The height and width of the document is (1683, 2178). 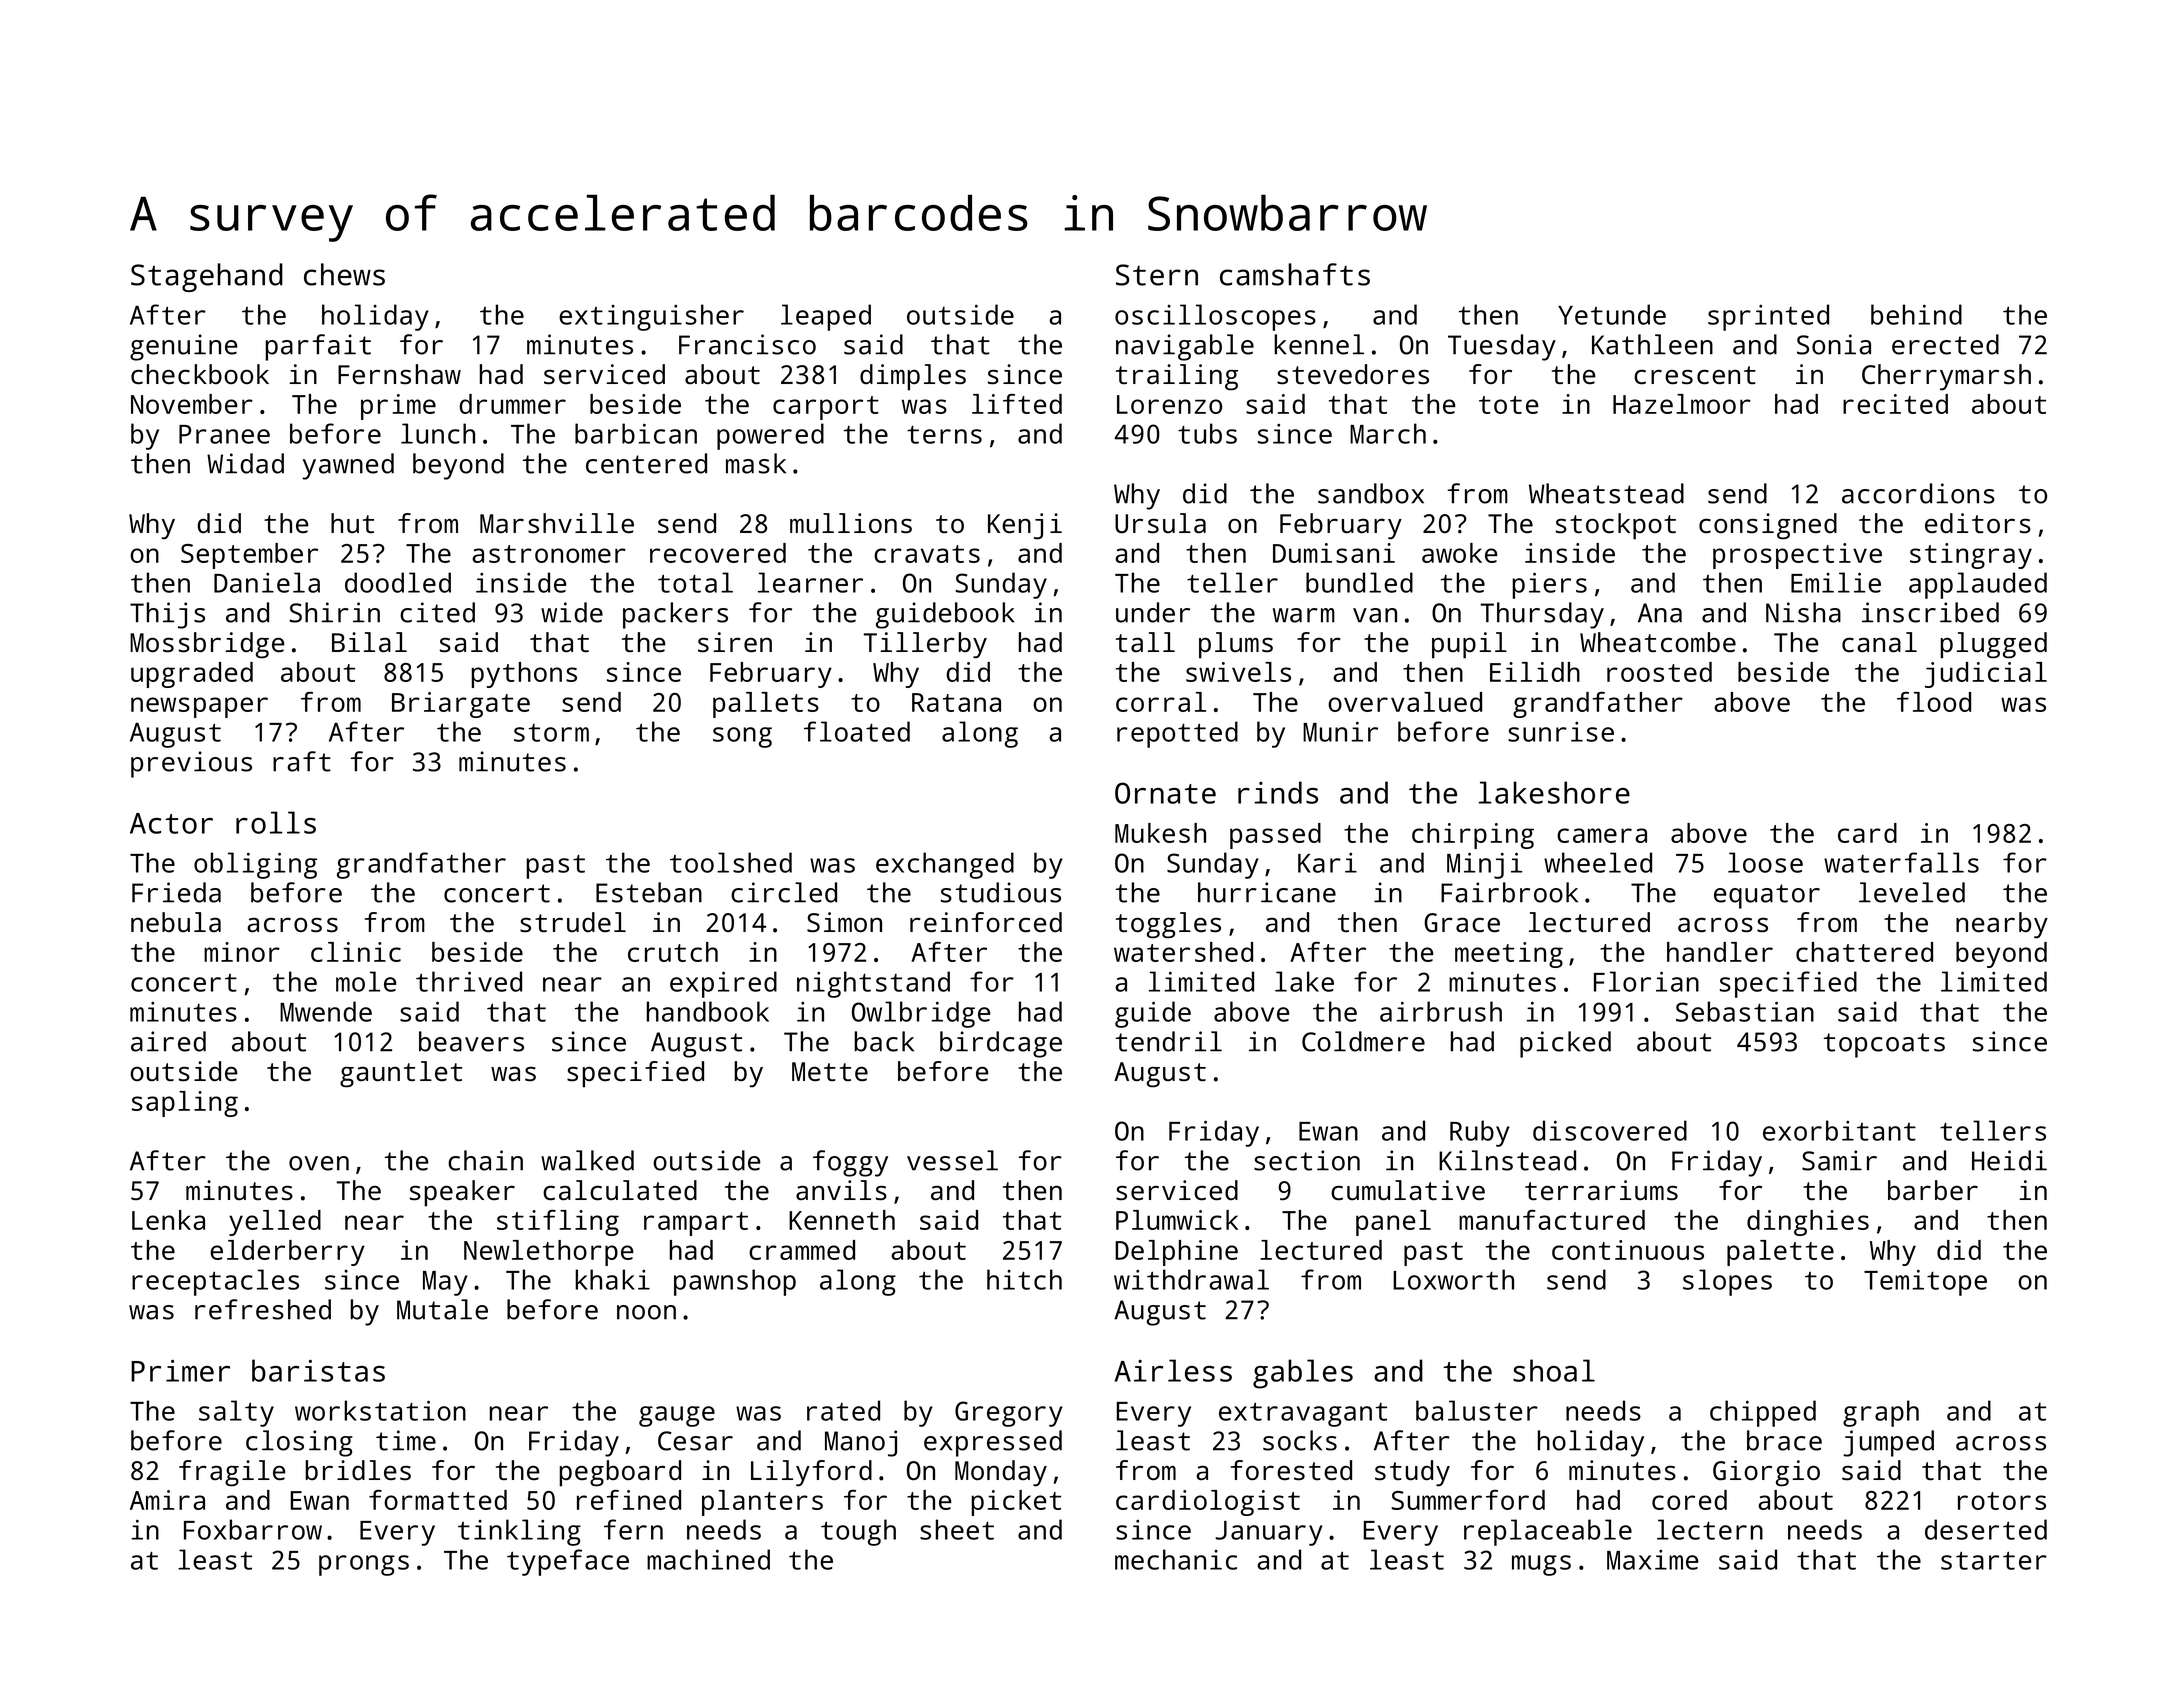 What do you see at coordinates (952, 1160) in the document?
I see `vessel` at bounding box center [952, 1160].
